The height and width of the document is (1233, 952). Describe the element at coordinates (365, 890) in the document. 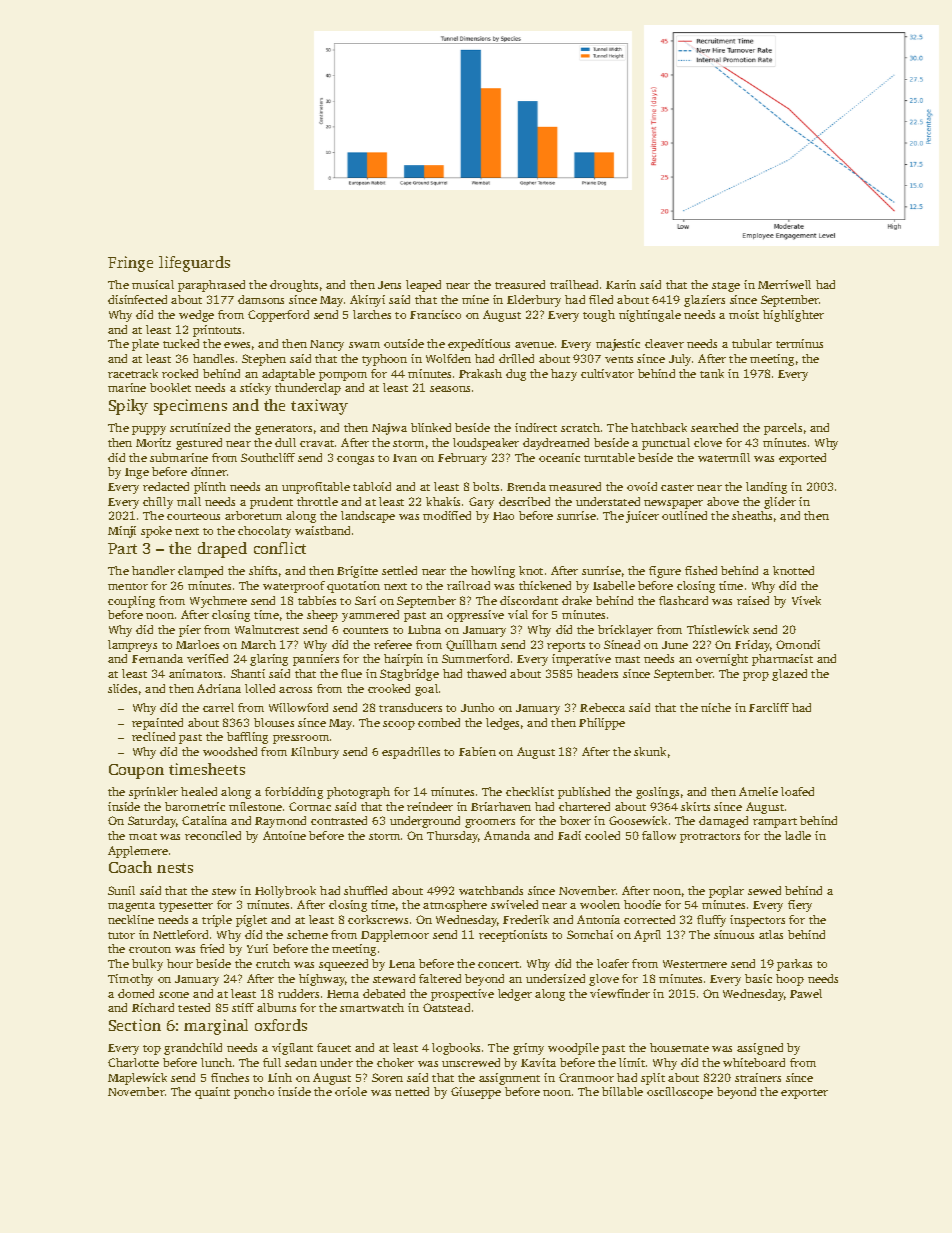

I see `shuffled` at that location.
